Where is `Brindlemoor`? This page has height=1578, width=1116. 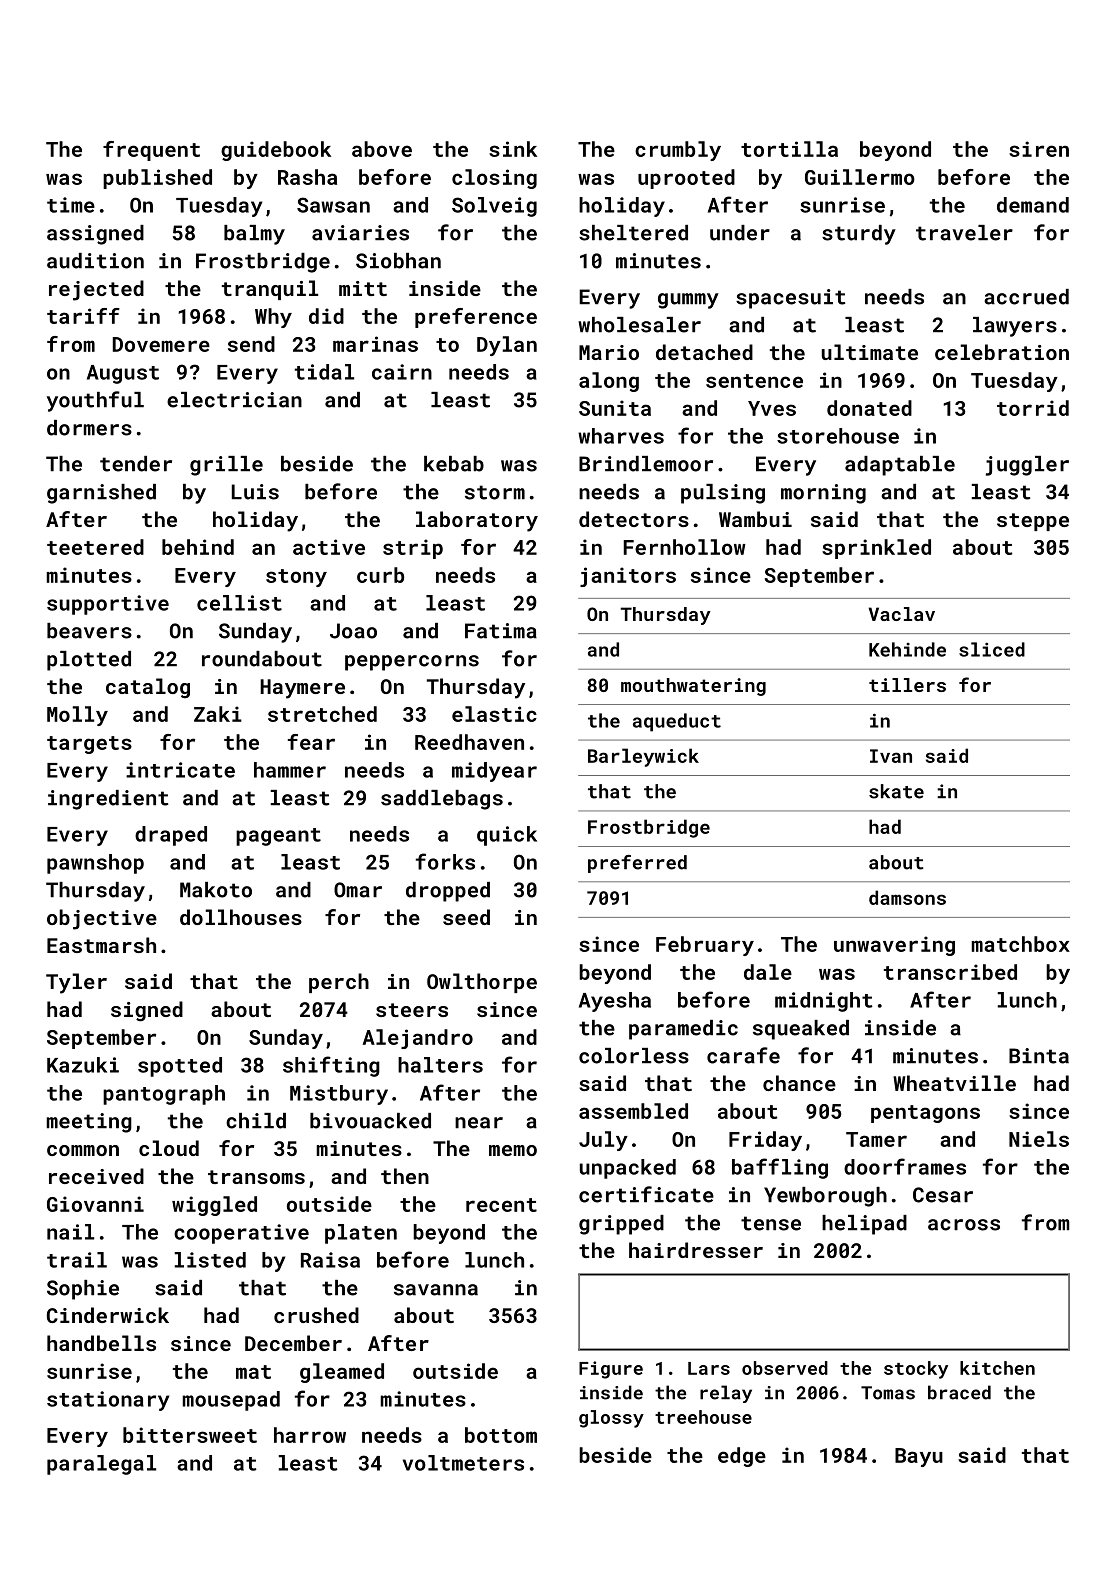 Brindlemoor is located at coordinates (646, 464).
